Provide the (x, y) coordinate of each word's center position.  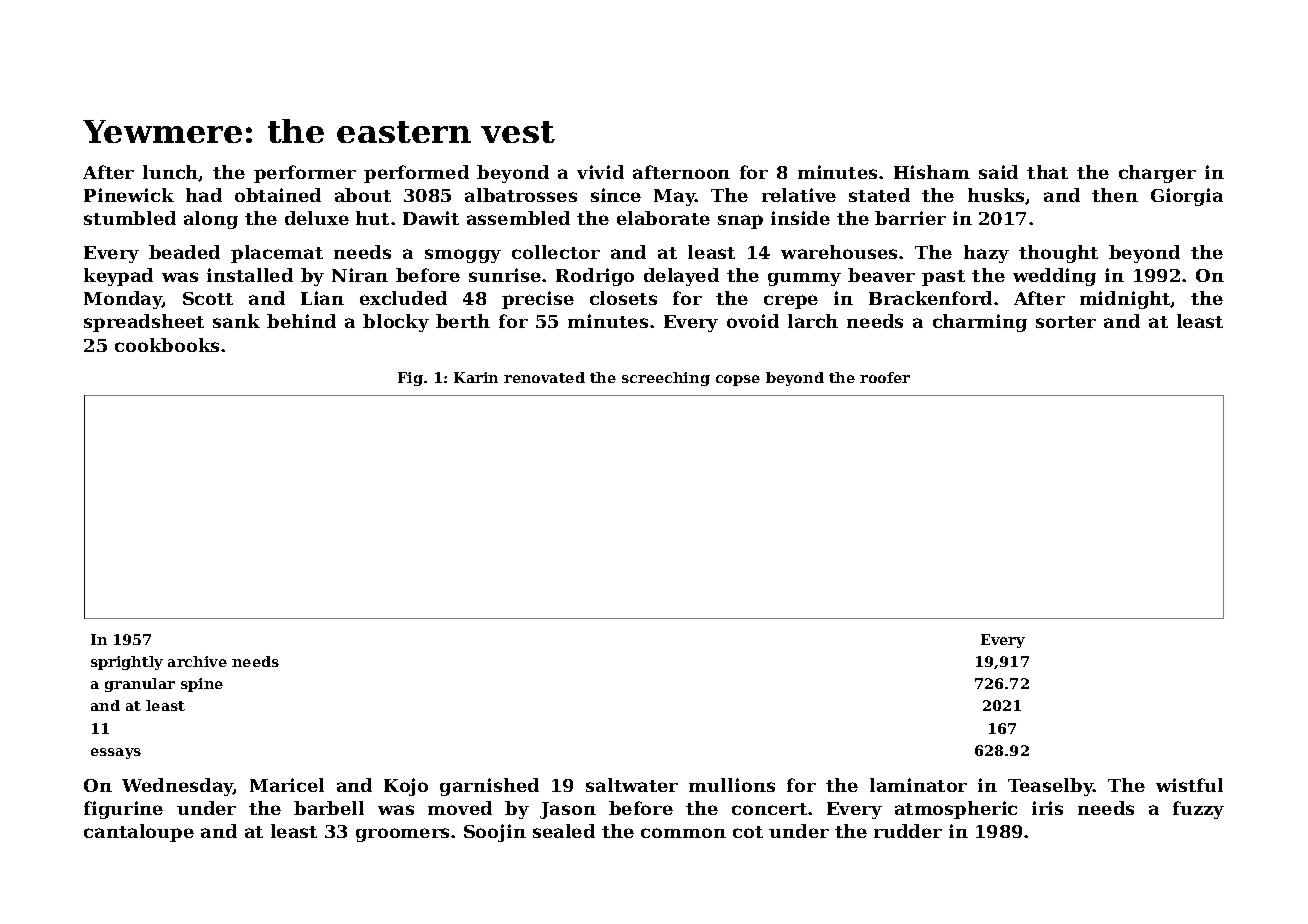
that (1047, 172)
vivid (600, 172)
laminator (918, 785)
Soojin (495, 833)
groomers (402, 835)
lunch (171, 173)
